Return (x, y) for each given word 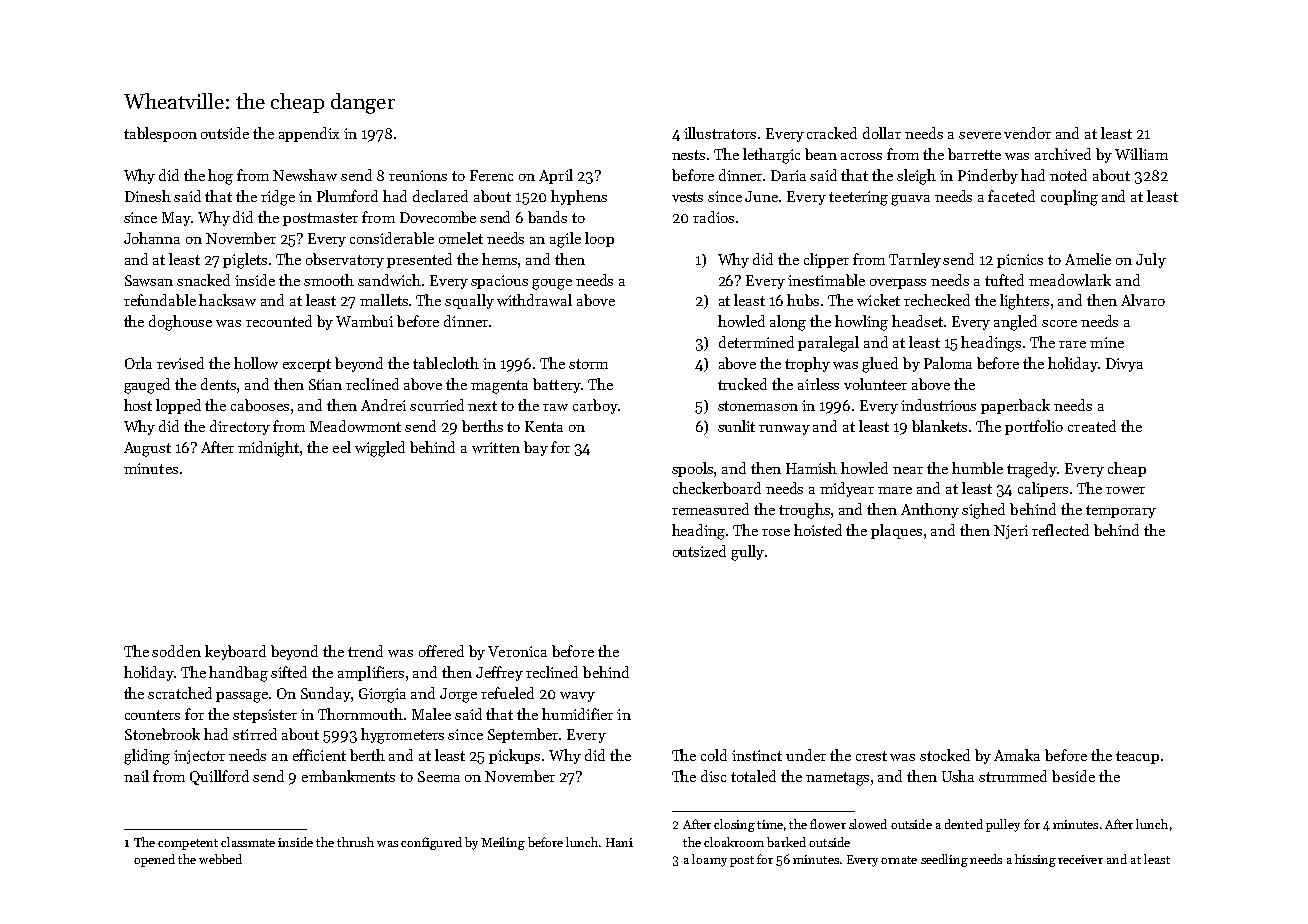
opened (154, 860)
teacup (1137, 757)
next (482, 406)
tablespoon (160, 134)
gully (747, 553)
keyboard (235, 652)
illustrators (720, 133)
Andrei (383, 405)
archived (1063, 154)
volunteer (875, 384)
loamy (709, 860)
